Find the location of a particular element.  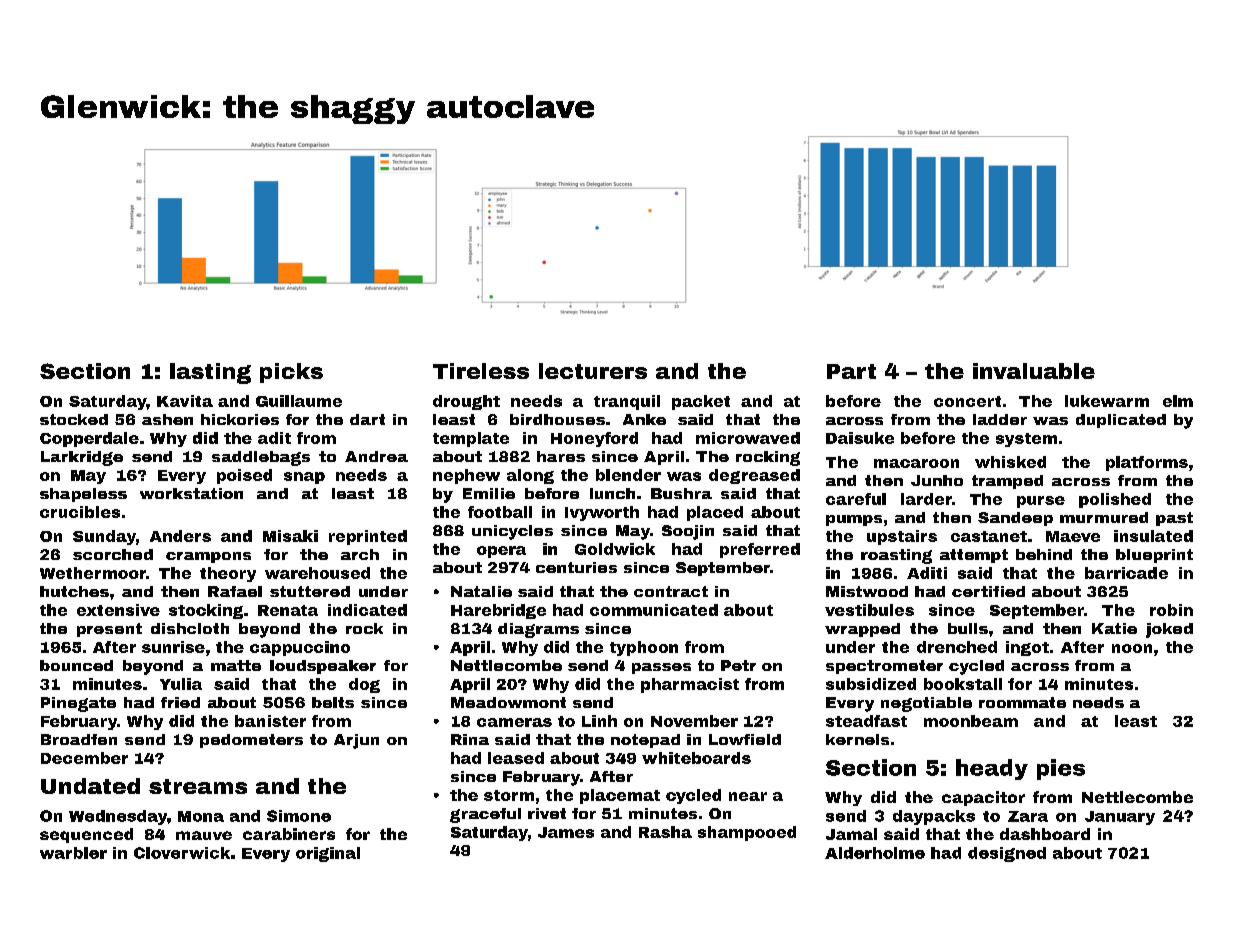

shapeless is located at coordinates (83, 495).
